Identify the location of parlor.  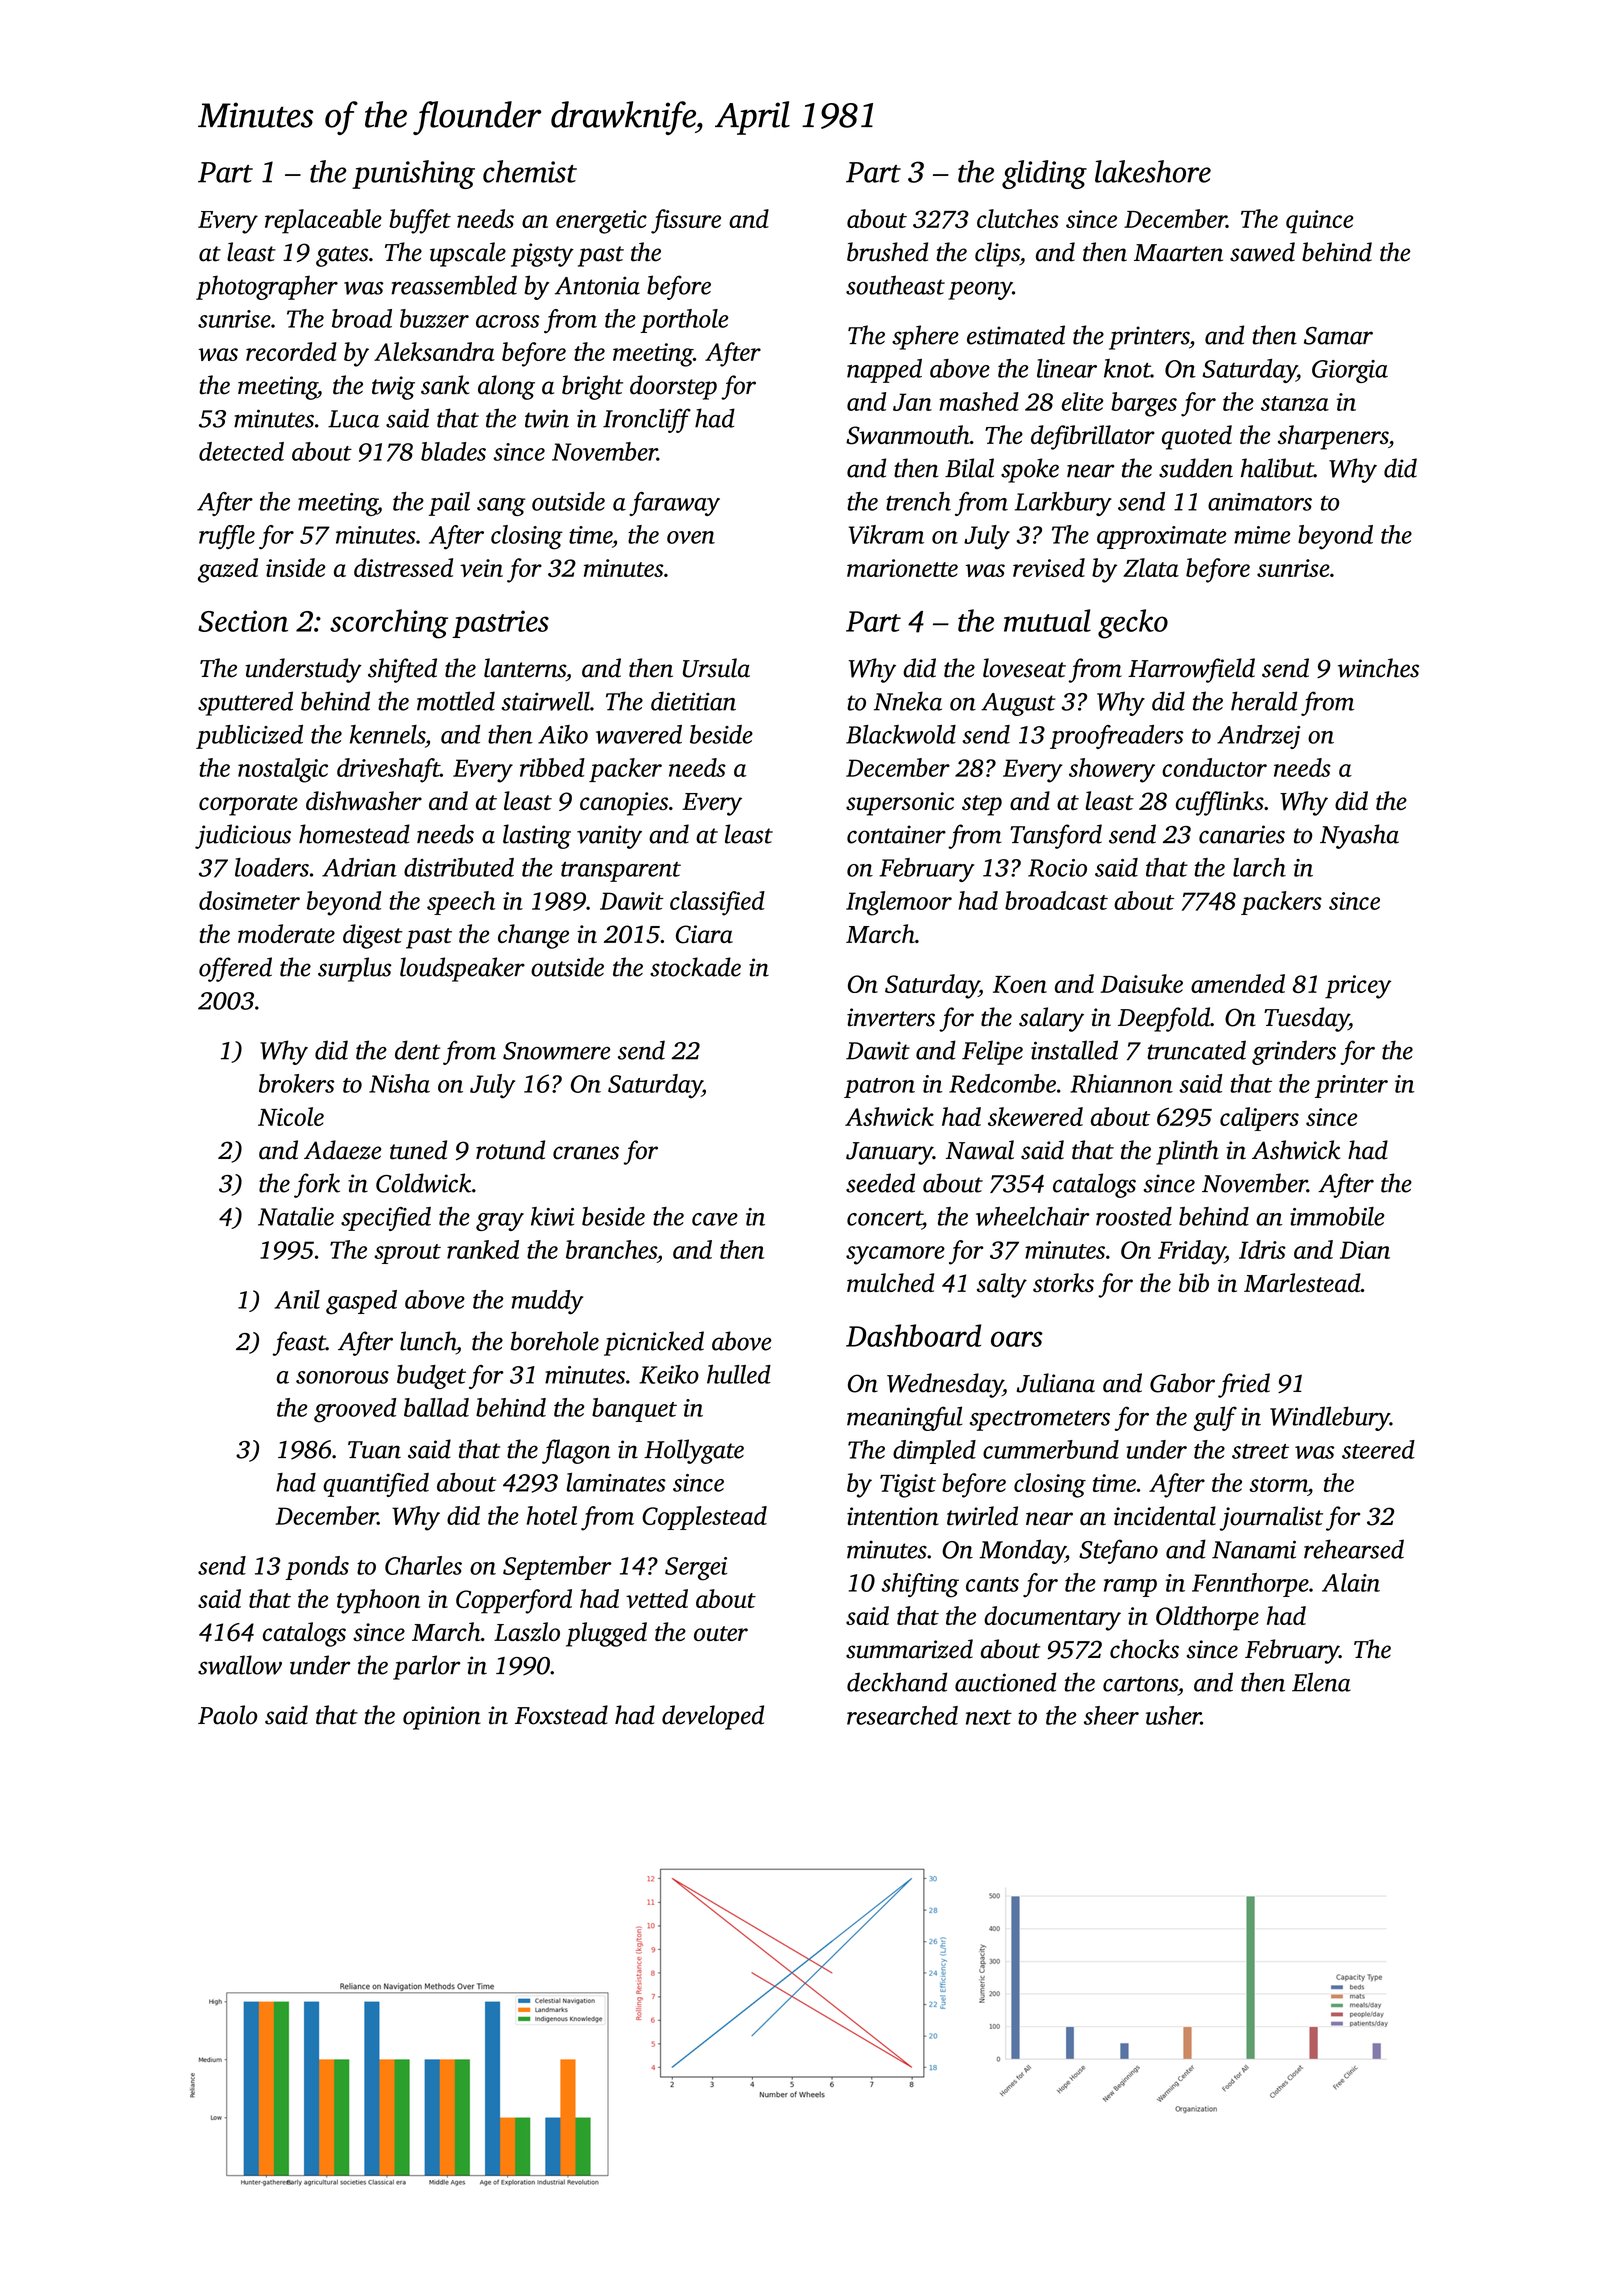
(427, 1667).
